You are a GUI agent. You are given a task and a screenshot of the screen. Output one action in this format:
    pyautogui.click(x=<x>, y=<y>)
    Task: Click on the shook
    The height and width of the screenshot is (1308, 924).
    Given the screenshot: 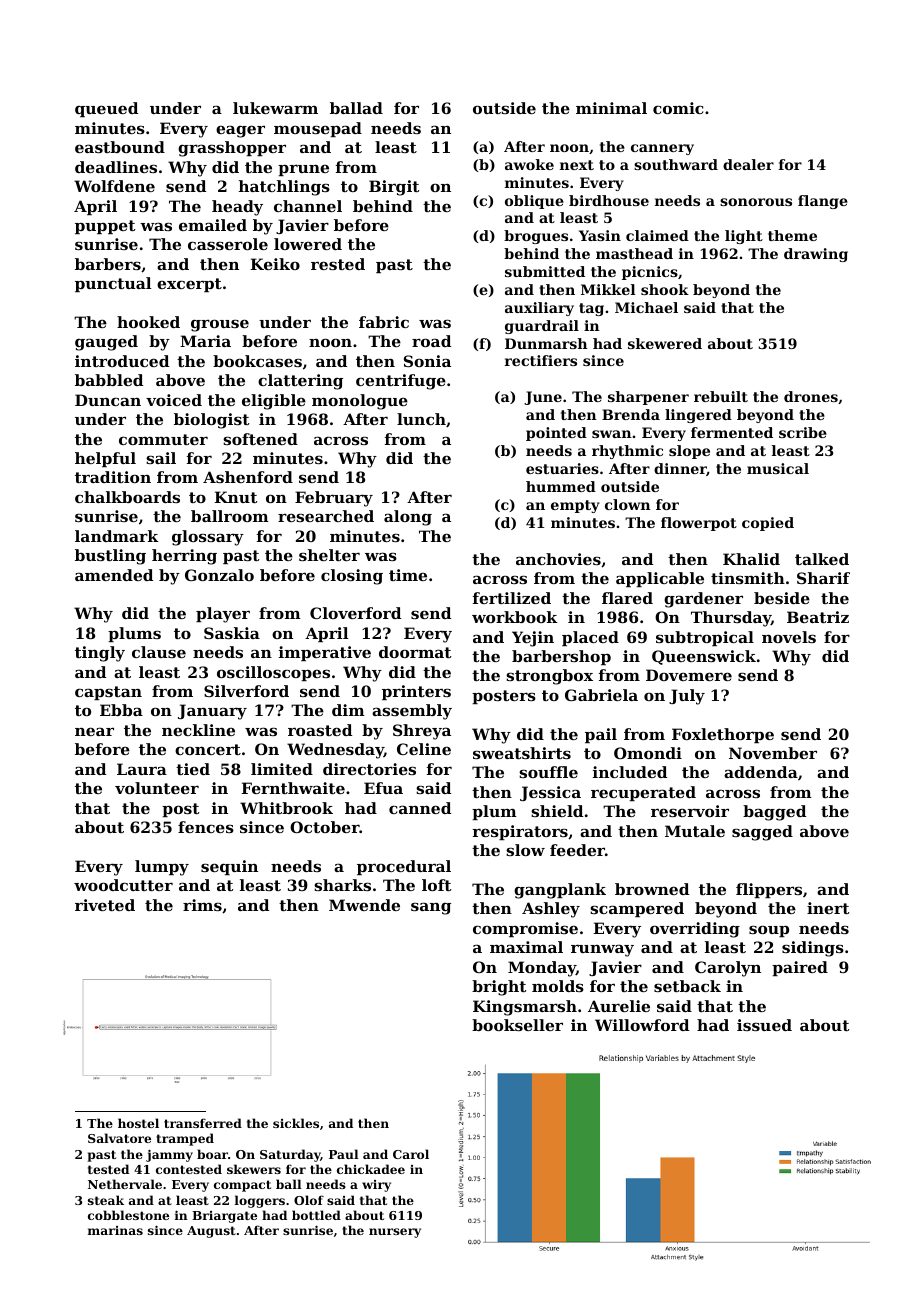 What is the action you would take?
    pyautogui.click(x=665, y=289)
